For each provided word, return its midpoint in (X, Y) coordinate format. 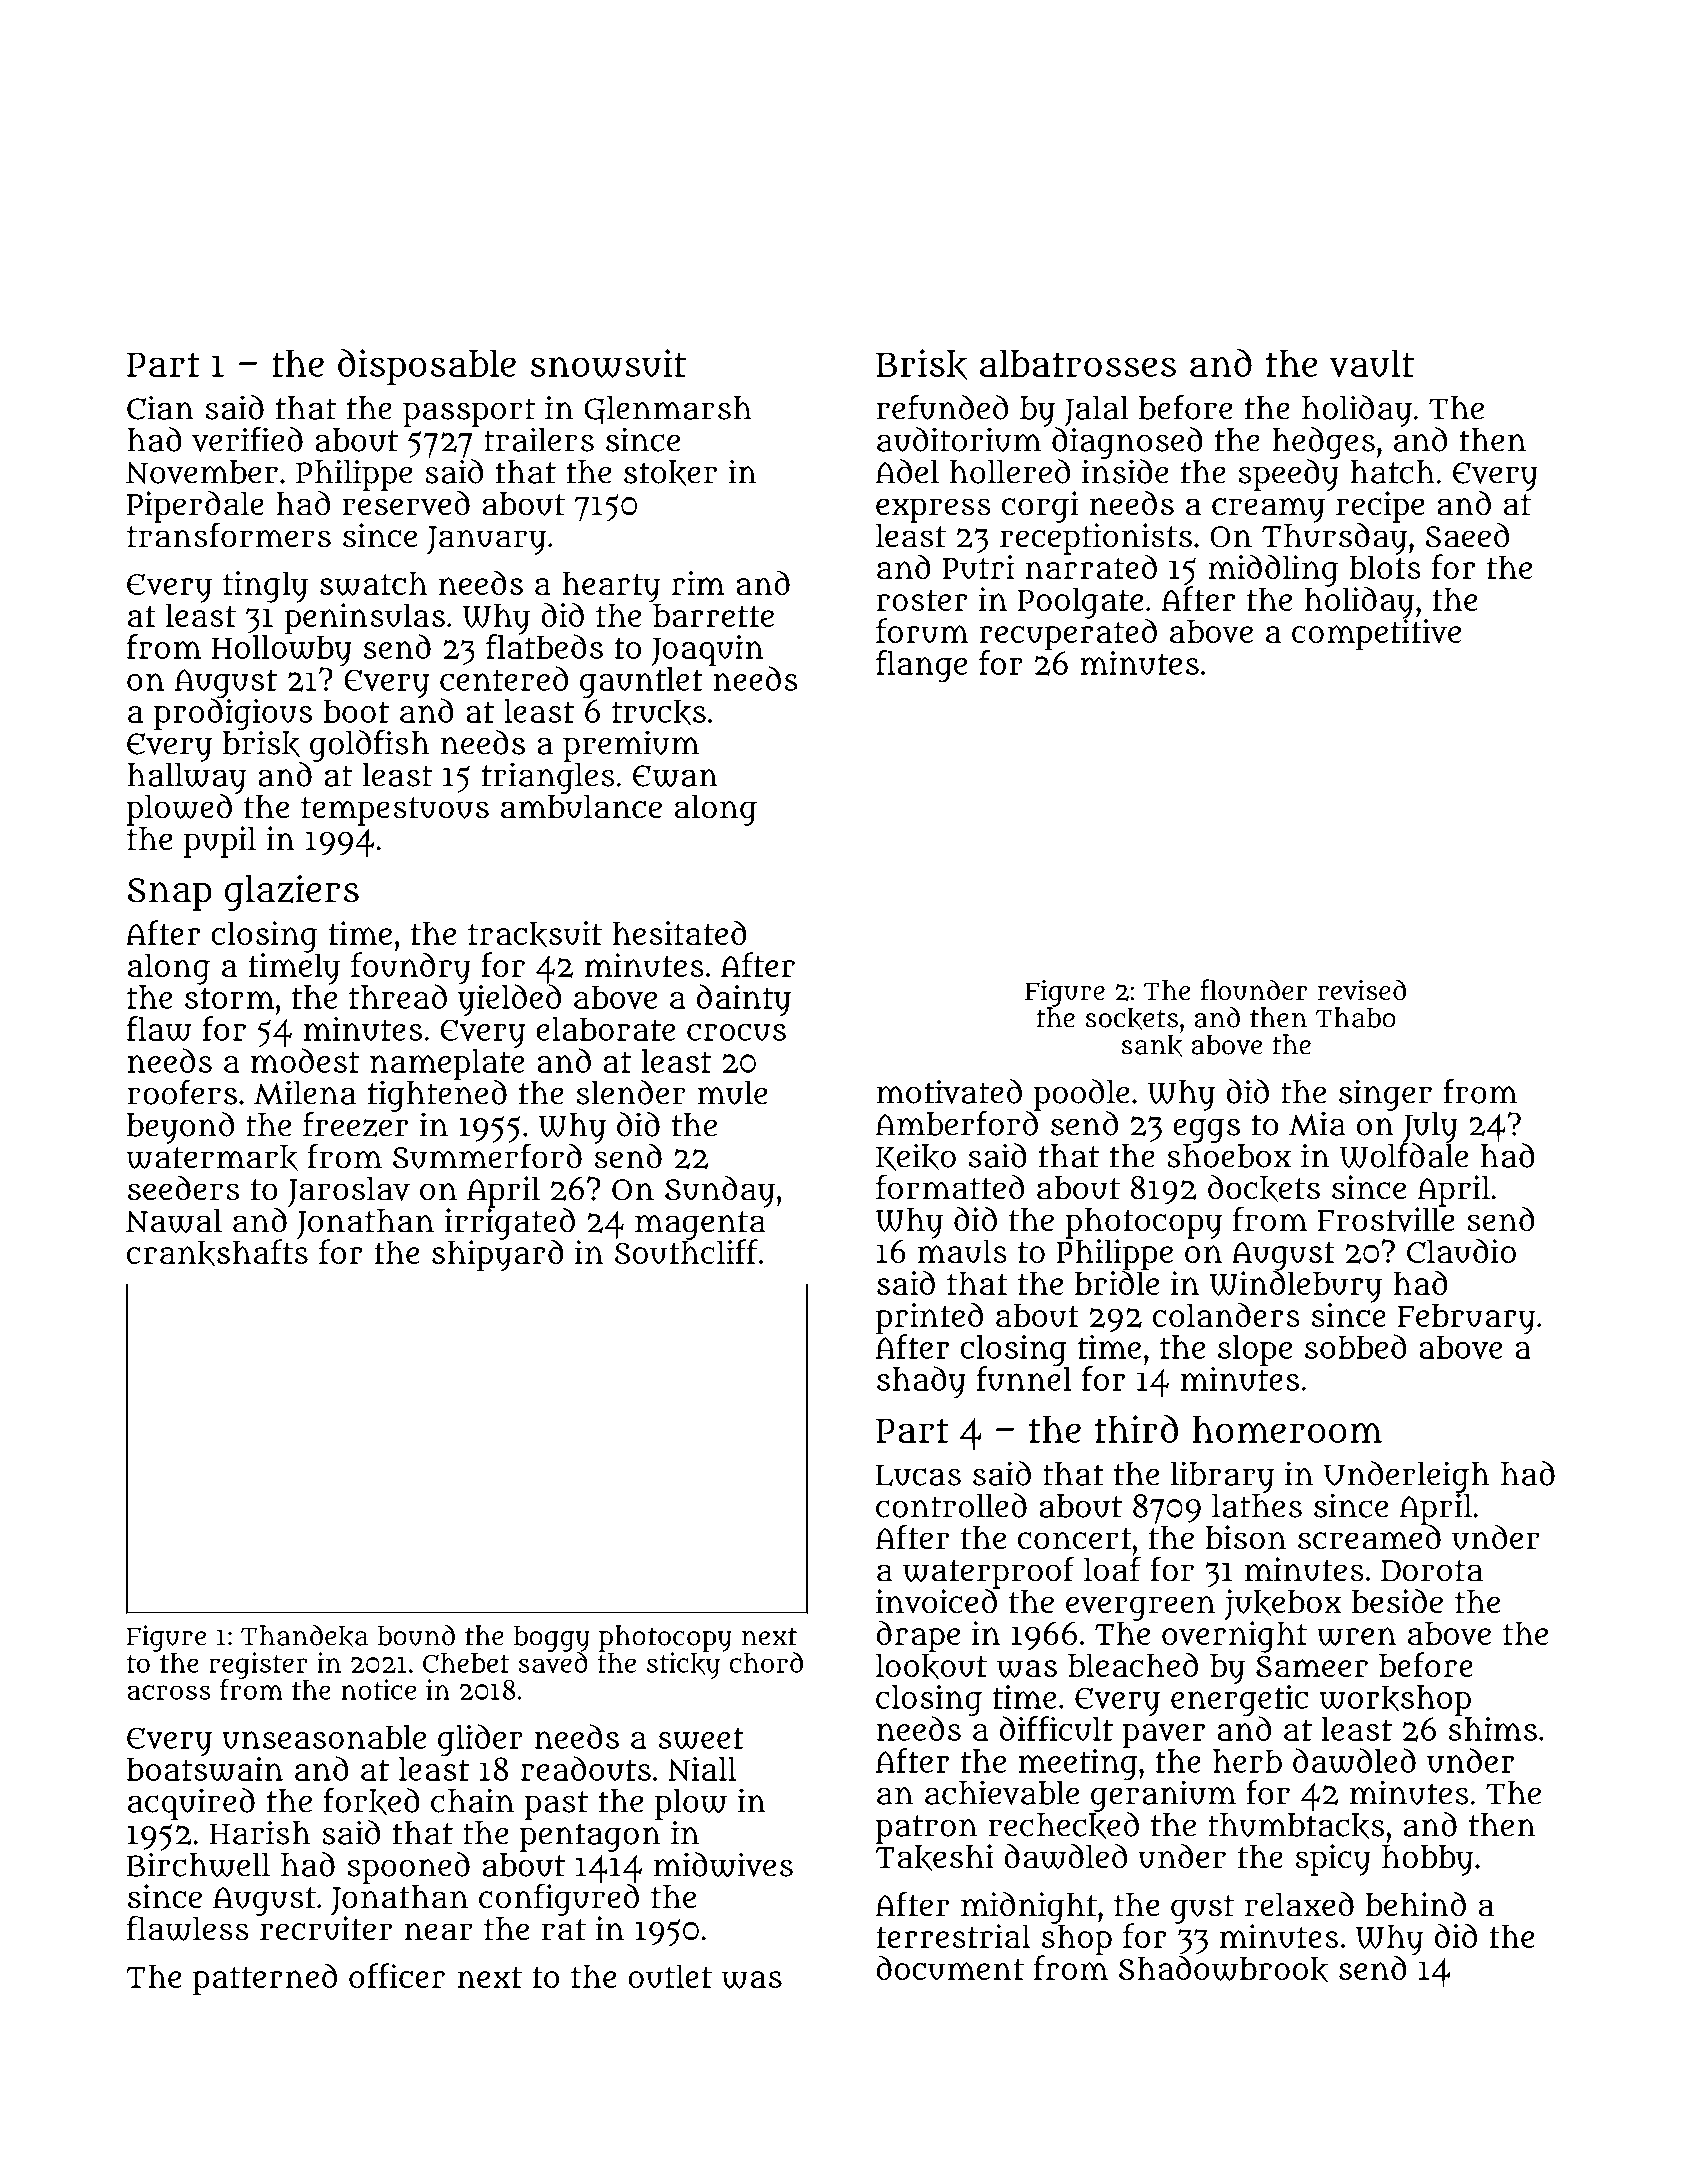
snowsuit (608, 363)
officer (397, 1975)
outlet (670, 1976)
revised (1362, 990)
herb (1247, 1761)
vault (1371, 363)
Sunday (720, 1192)
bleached (1133, 1664)
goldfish (370, 746)
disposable (427, 367)
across (169, 1692)
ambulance (581, 807)
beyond (180, 1128)
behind (1416, 1904)
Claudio (1461, 1251)
